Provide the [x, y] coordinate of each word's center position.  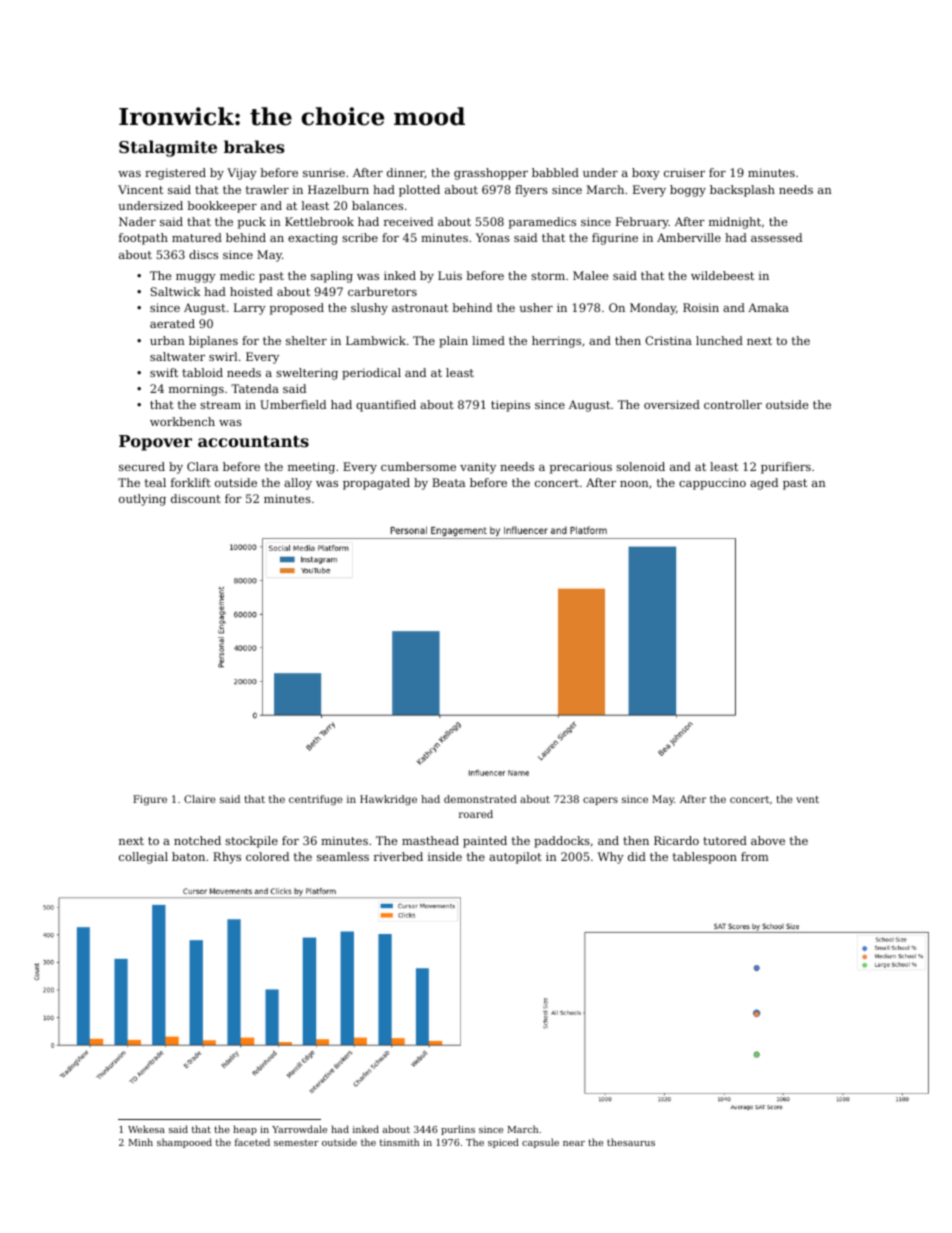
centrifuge [315, 800]
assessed [776, 237]
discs [203, 254]
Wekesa [146, 1129]
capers [600, 801]
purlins [458, 1130]
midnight [735, 223]
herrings [556, 342]
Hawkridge [388, 800]
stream [220, 405]
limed [488, 340]
